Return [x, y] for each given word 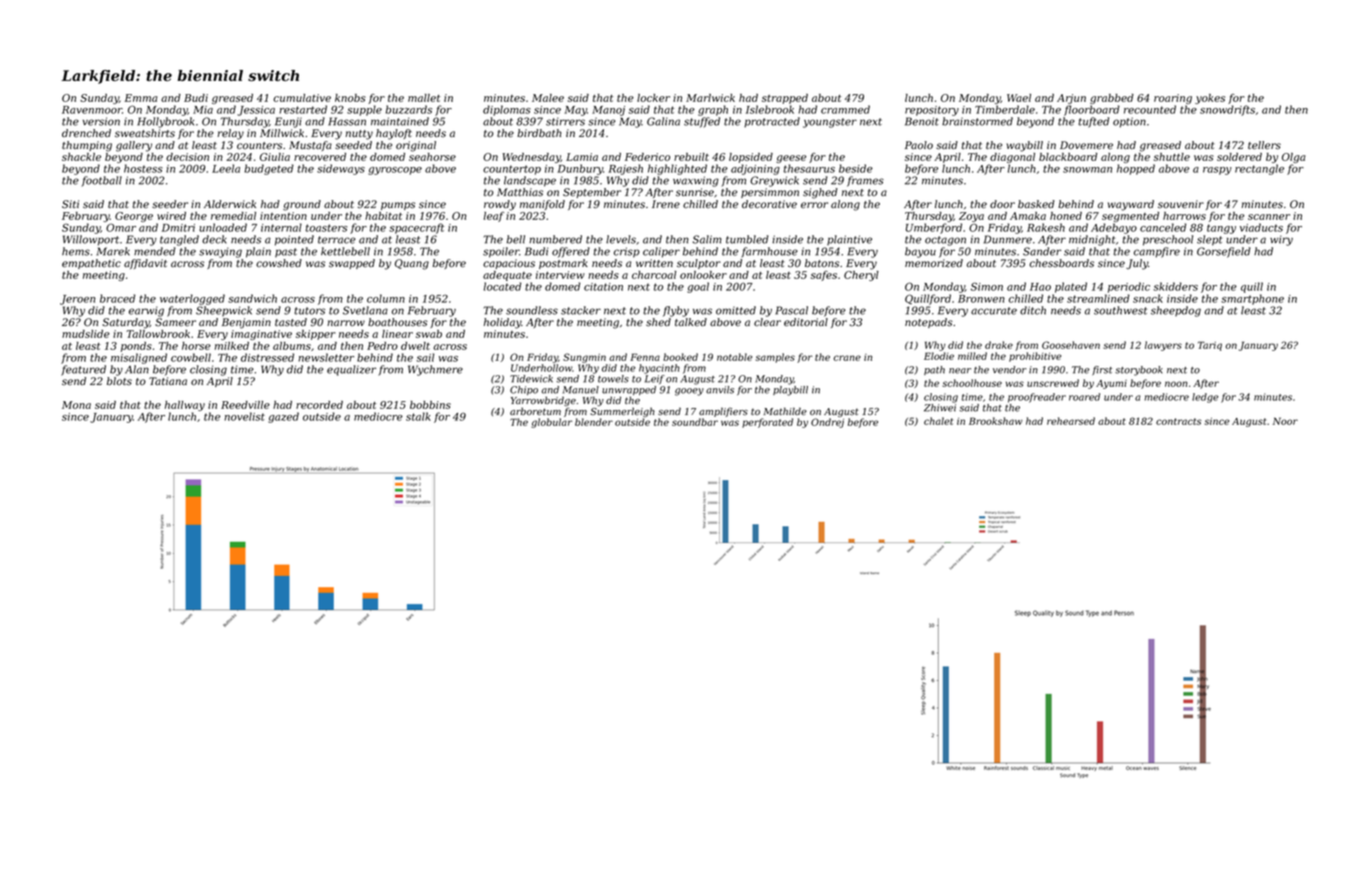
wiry [1281, 240]
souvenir [1181, 204]
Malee [548, 98]
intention [283, 216]
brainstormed [977, 121]
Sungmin [584, 358]
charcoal [654, 275]
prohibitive [1035, 357]
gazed [283, 417]
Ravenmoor [92, 110]
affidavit [145, 264]
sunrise [695, 192]
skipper [316, 335]
